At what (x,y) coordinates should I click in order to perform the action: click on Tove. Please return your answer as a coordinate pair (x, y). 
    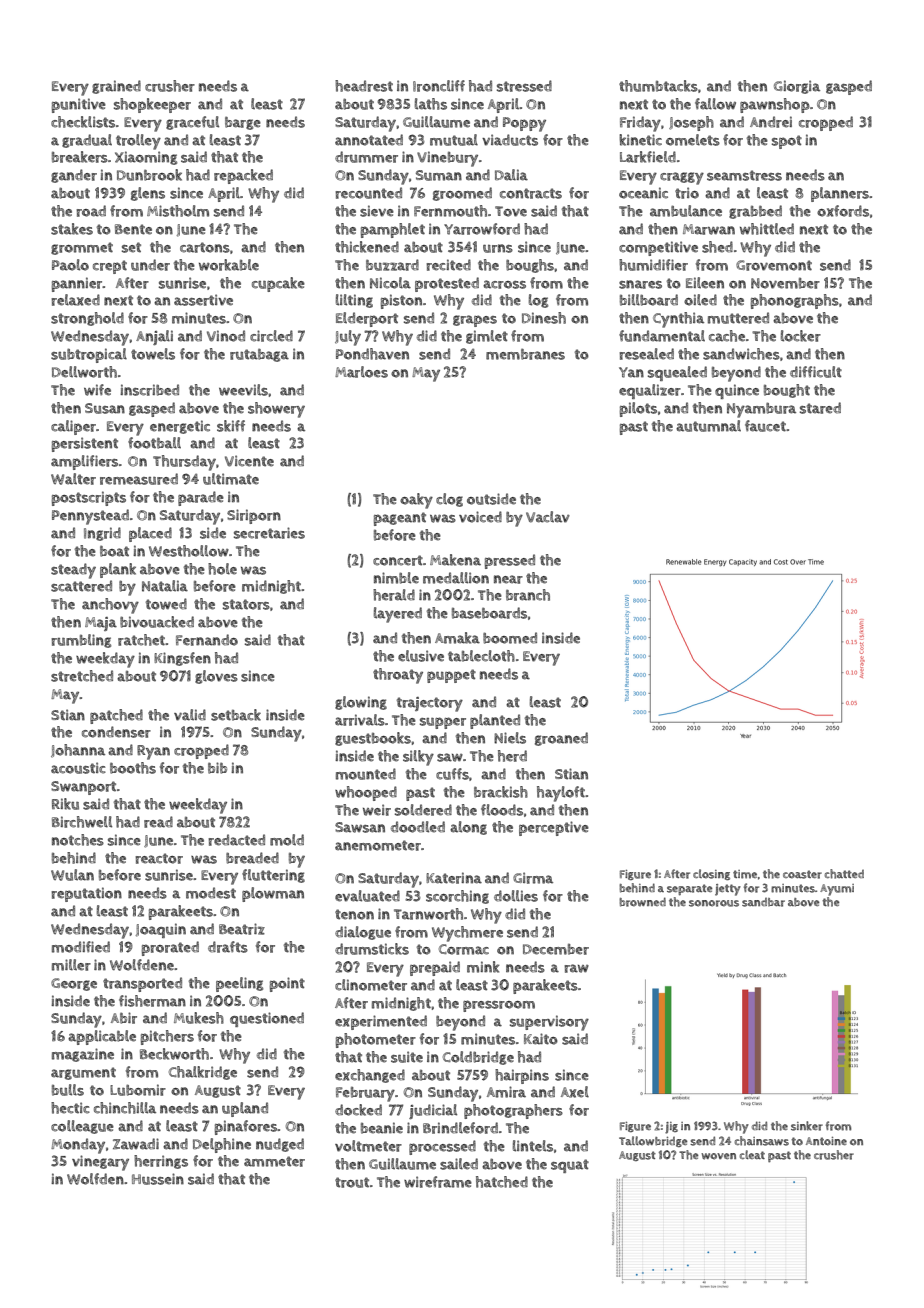
    Looking at the image, I should click on (511, 211).
